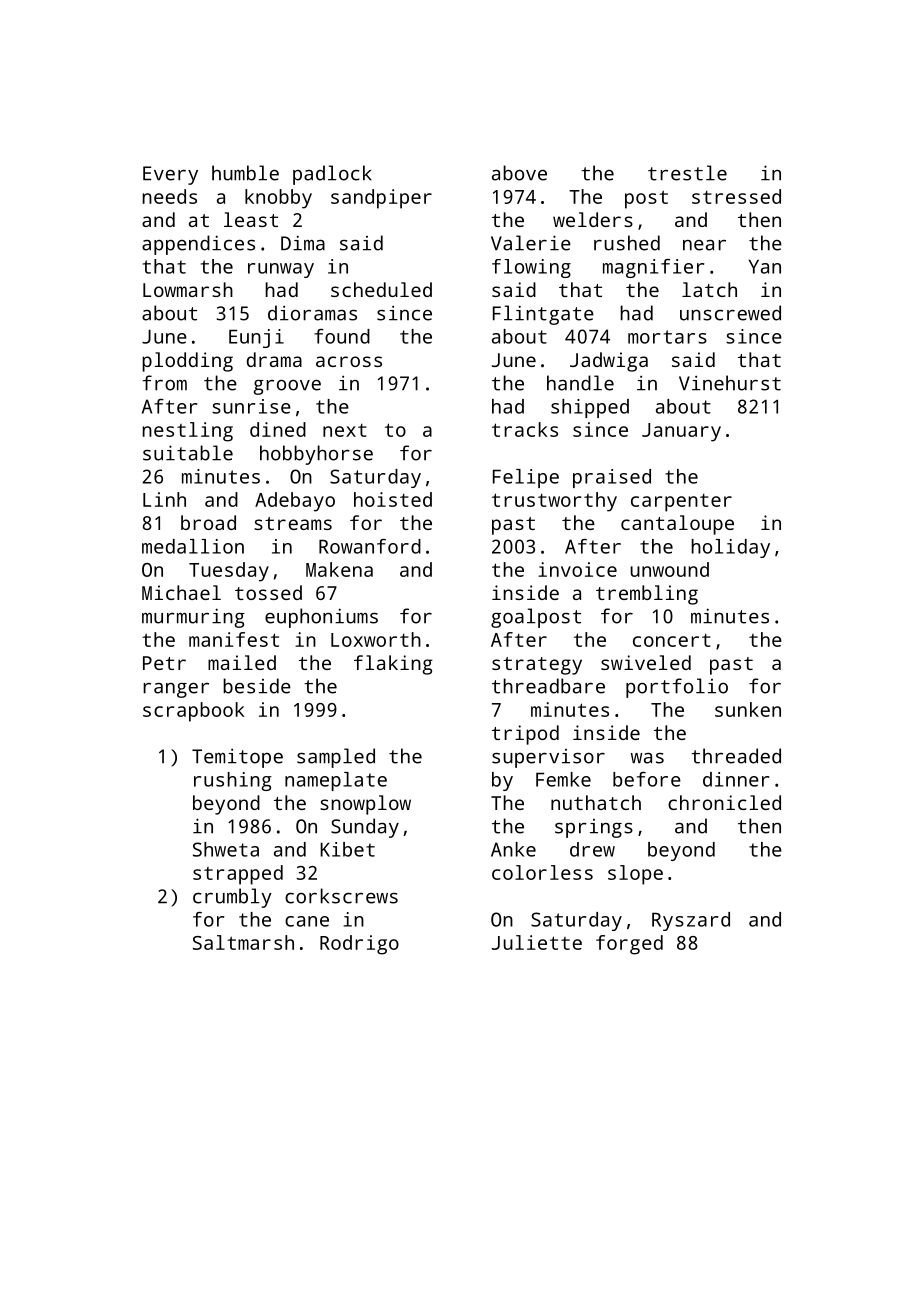  Describe the element at coordinates (687, 173) in the image. I see `trestle` at that location.
